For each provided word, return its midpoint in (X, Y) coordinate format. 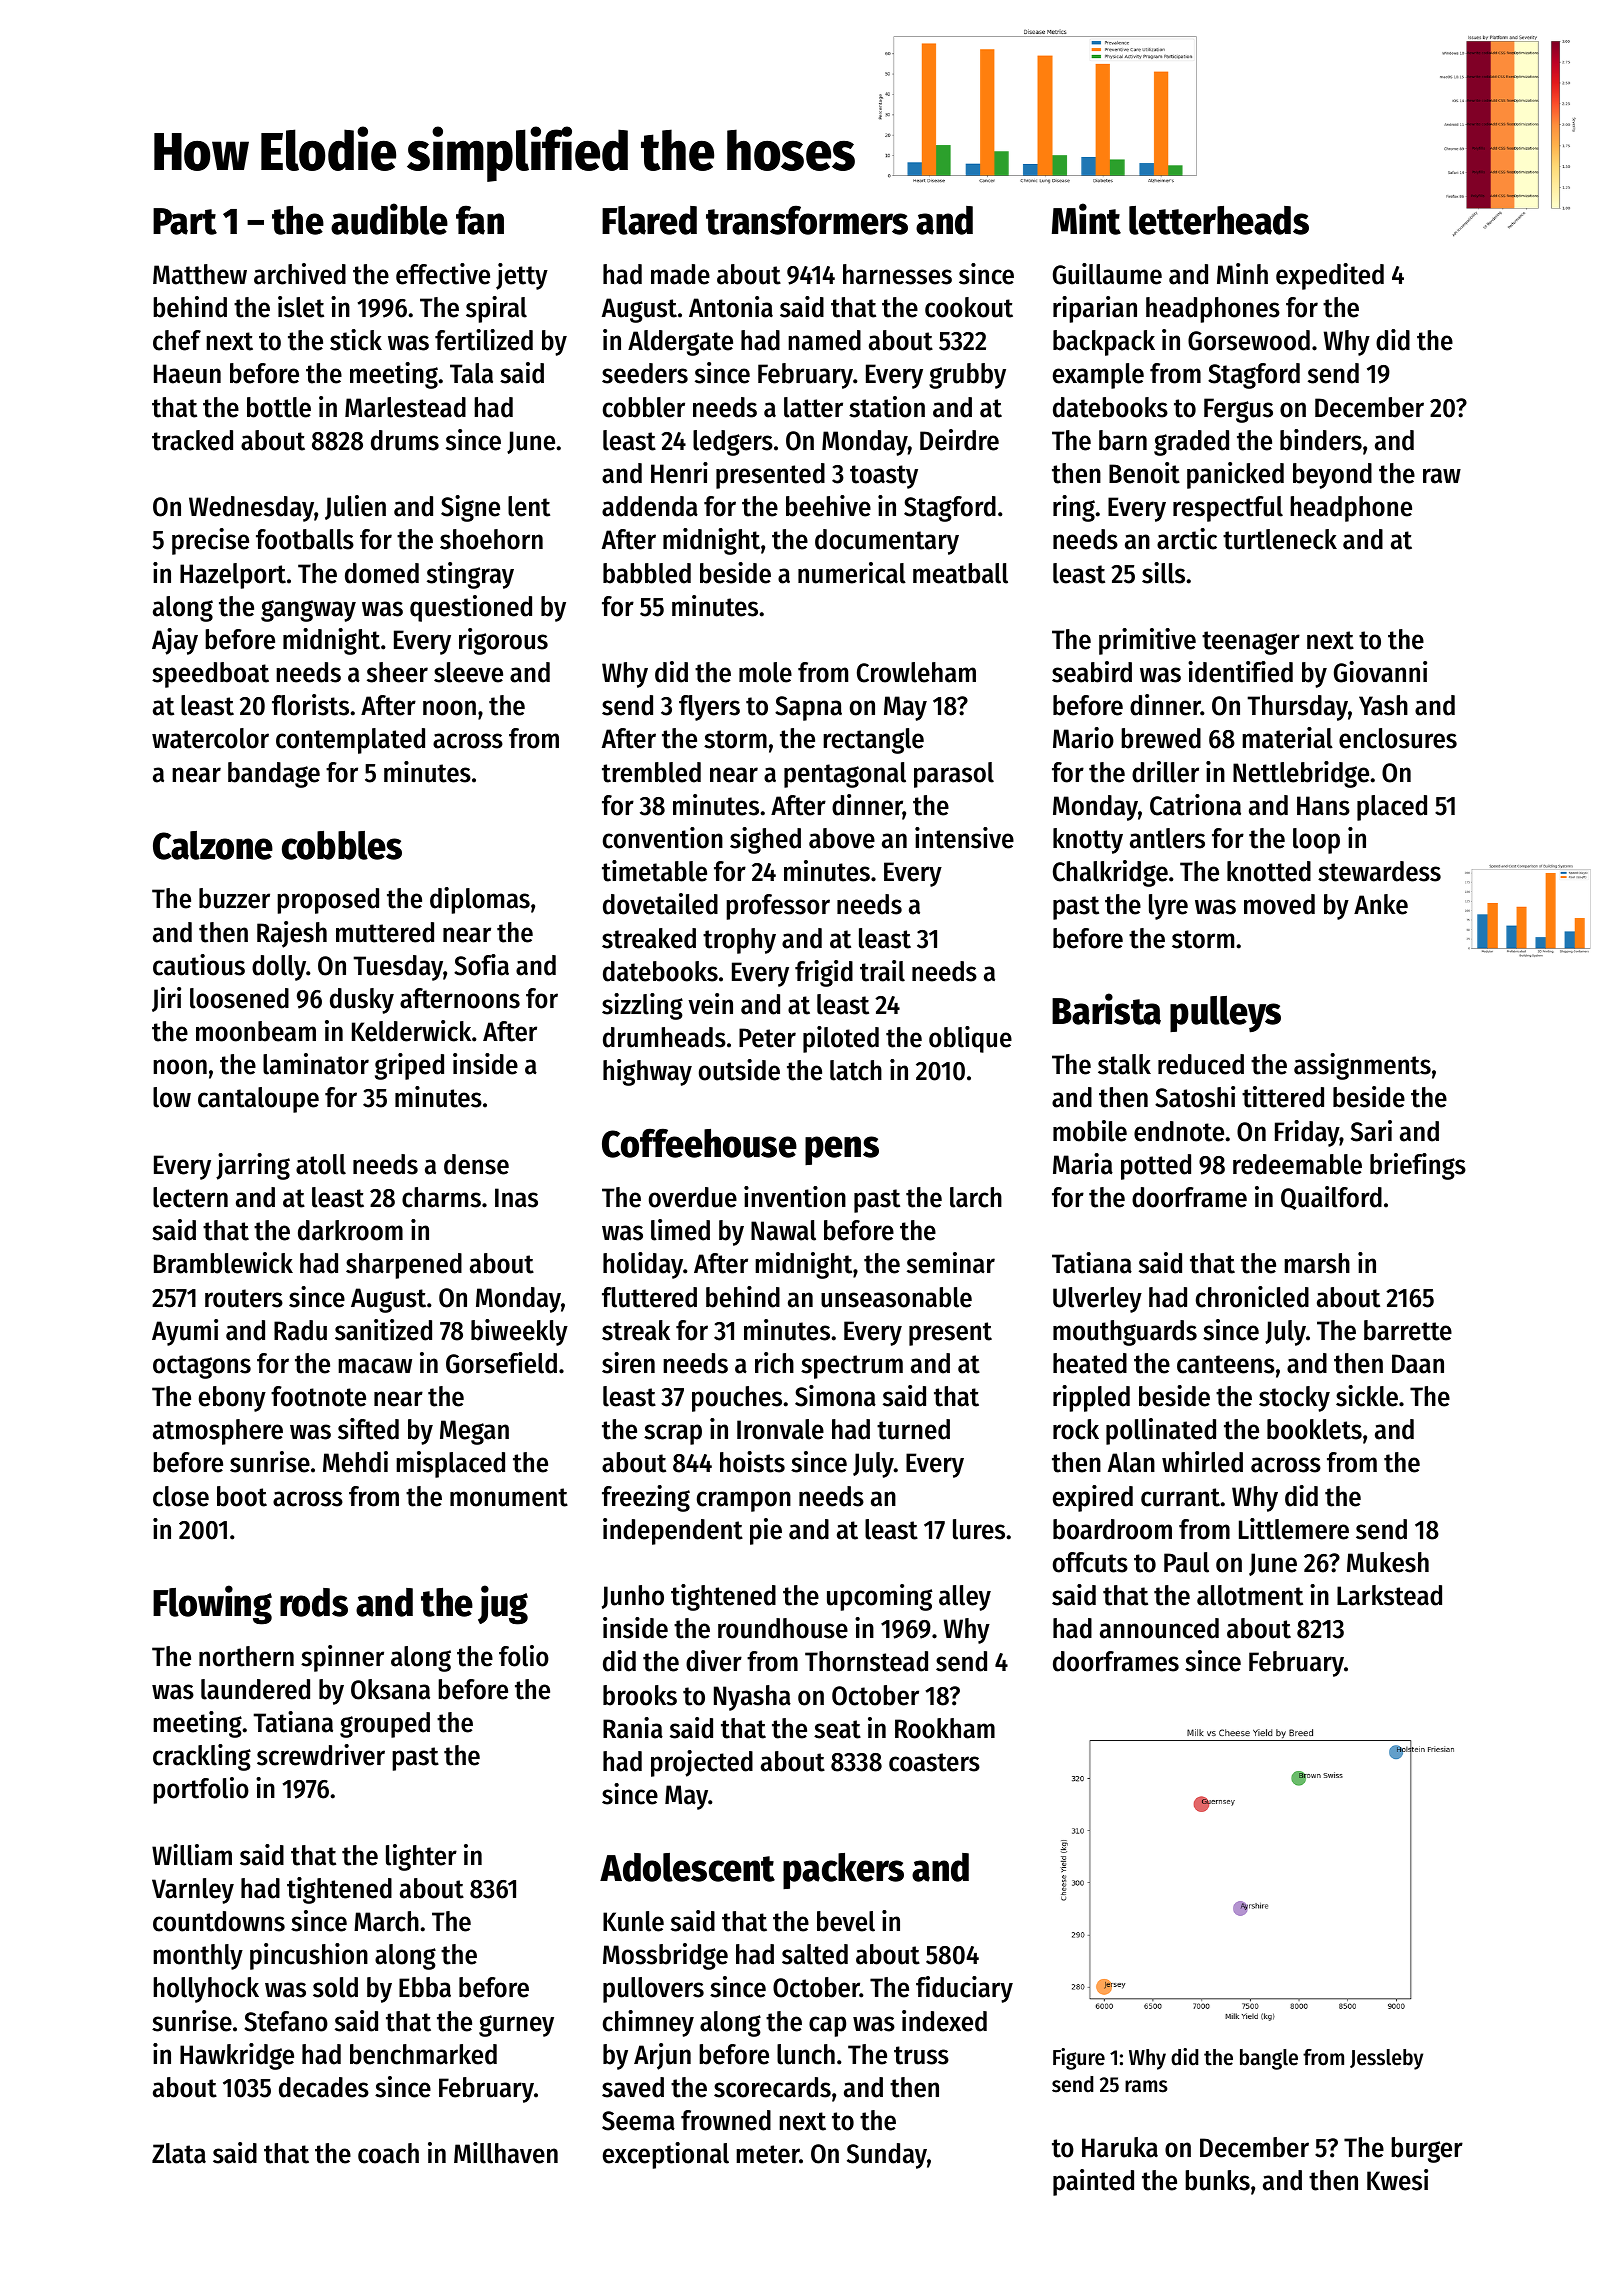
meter (768, 2154)
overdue (693, 1197)
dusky (362, 1001)
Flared (649, 220)
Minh (1242, 273)
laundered (255, 1689)
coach (388, 2153)
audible (389, 219)
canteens (1226, 1364)
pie (766, 1531)
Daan (1418, 1364)
